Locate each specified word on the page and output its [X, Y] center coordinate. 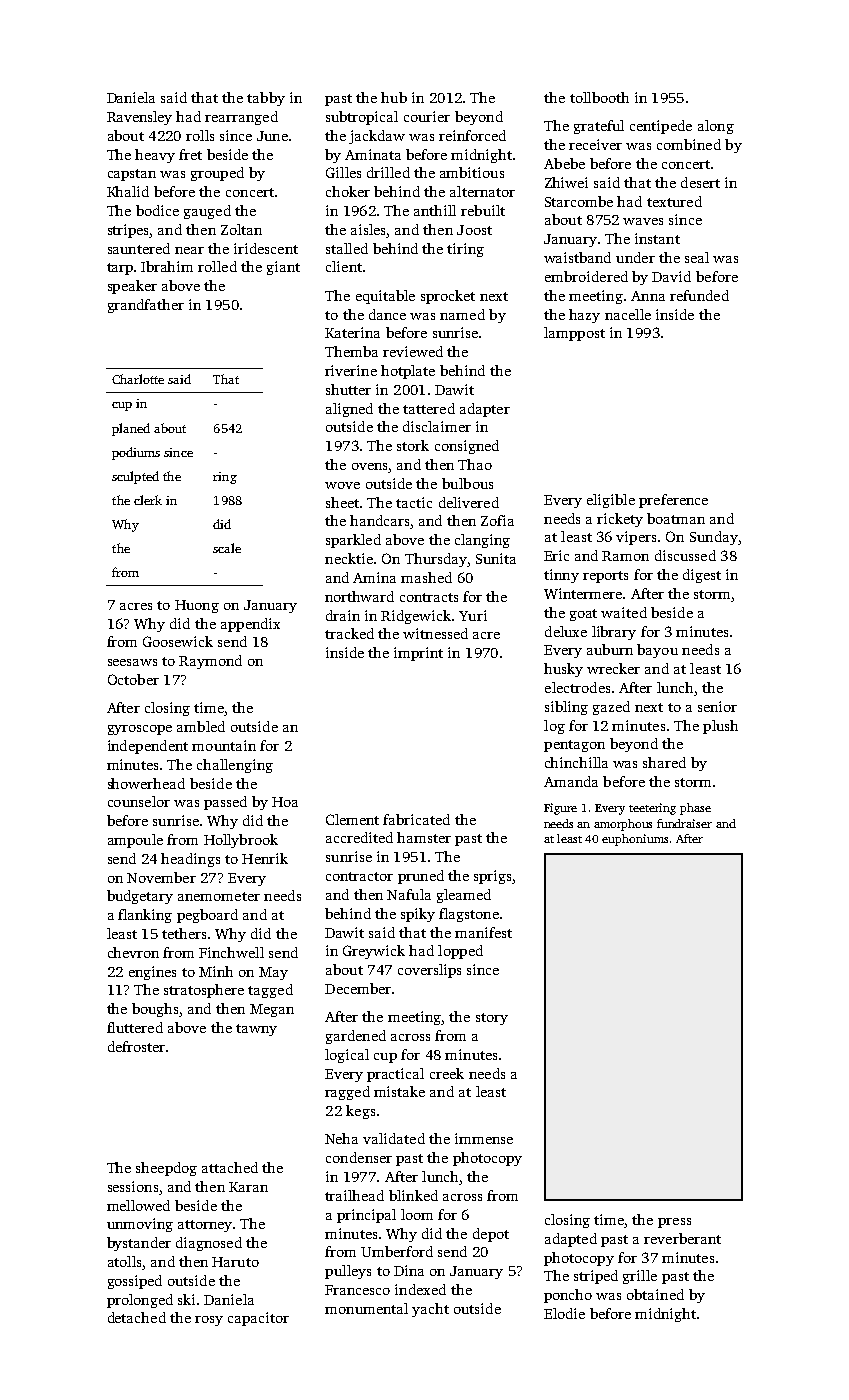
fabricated [416, 819]
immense [484, 1138]
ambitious [472, 172]
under [635, 257]
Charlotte [138, 379]
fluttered [135, 1027]
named [462, 314]
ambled [201, 726]
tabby [266, 99]
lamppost [574, 334]
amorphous [623, 825]
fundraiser [684, 823]
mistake [399, 1091]
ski [186, 1299]
